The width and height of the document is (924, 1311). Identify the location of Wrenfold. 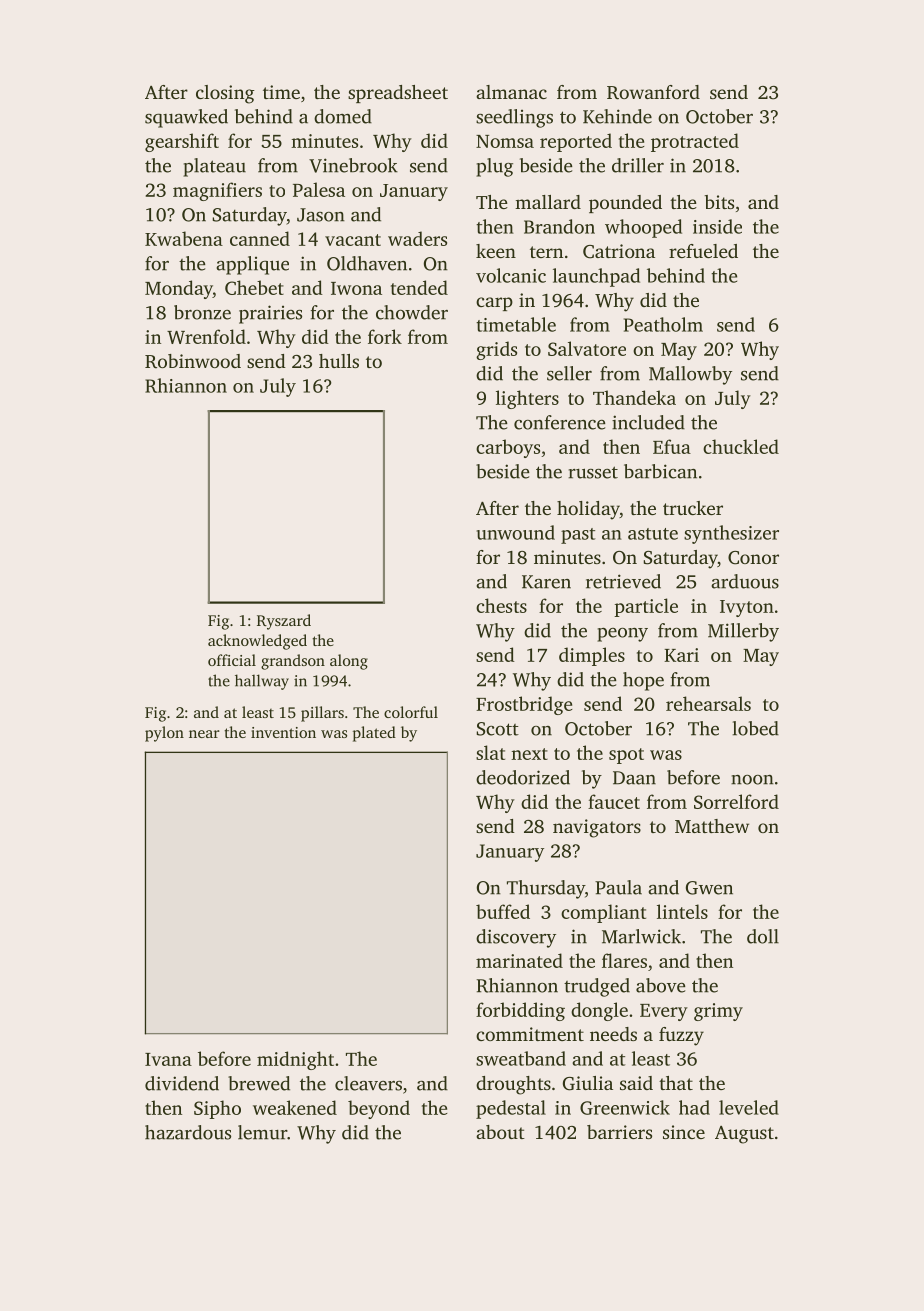
(206, 336).
